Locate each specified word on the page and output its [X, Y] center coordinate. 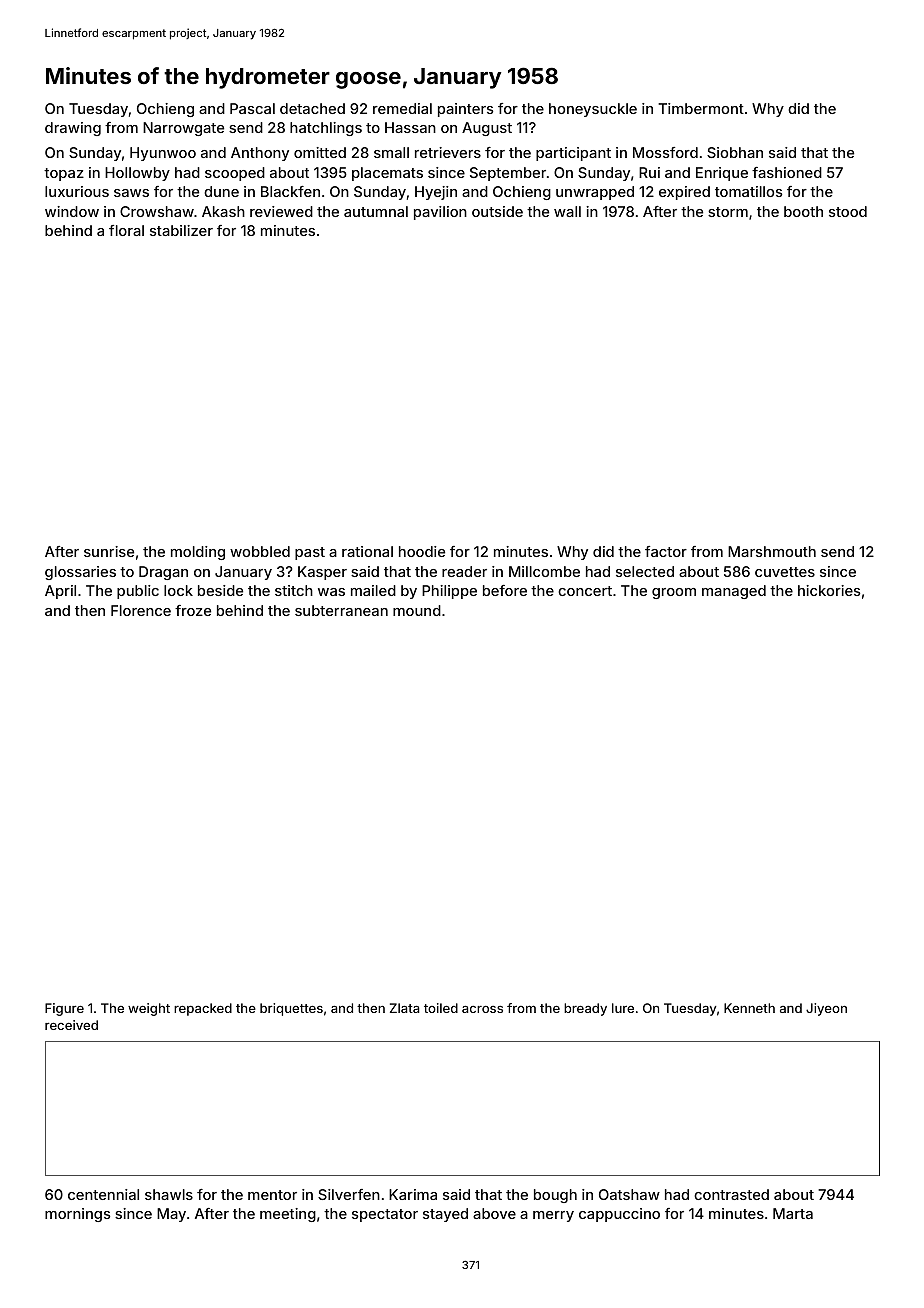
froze [193, 610]
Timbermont [701, 108]
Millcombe [544, 571]
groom [674, 593]
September [508, 174]
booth [803, 211]
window [72, 211]
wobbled [260, 551]
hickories [829, 590]
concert [585, 591]
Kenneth [749, 1008]
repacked [203, 1009]
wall [567, 211]
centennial [103, 1194]
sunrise [109, 551]
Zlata [405, 1008]
